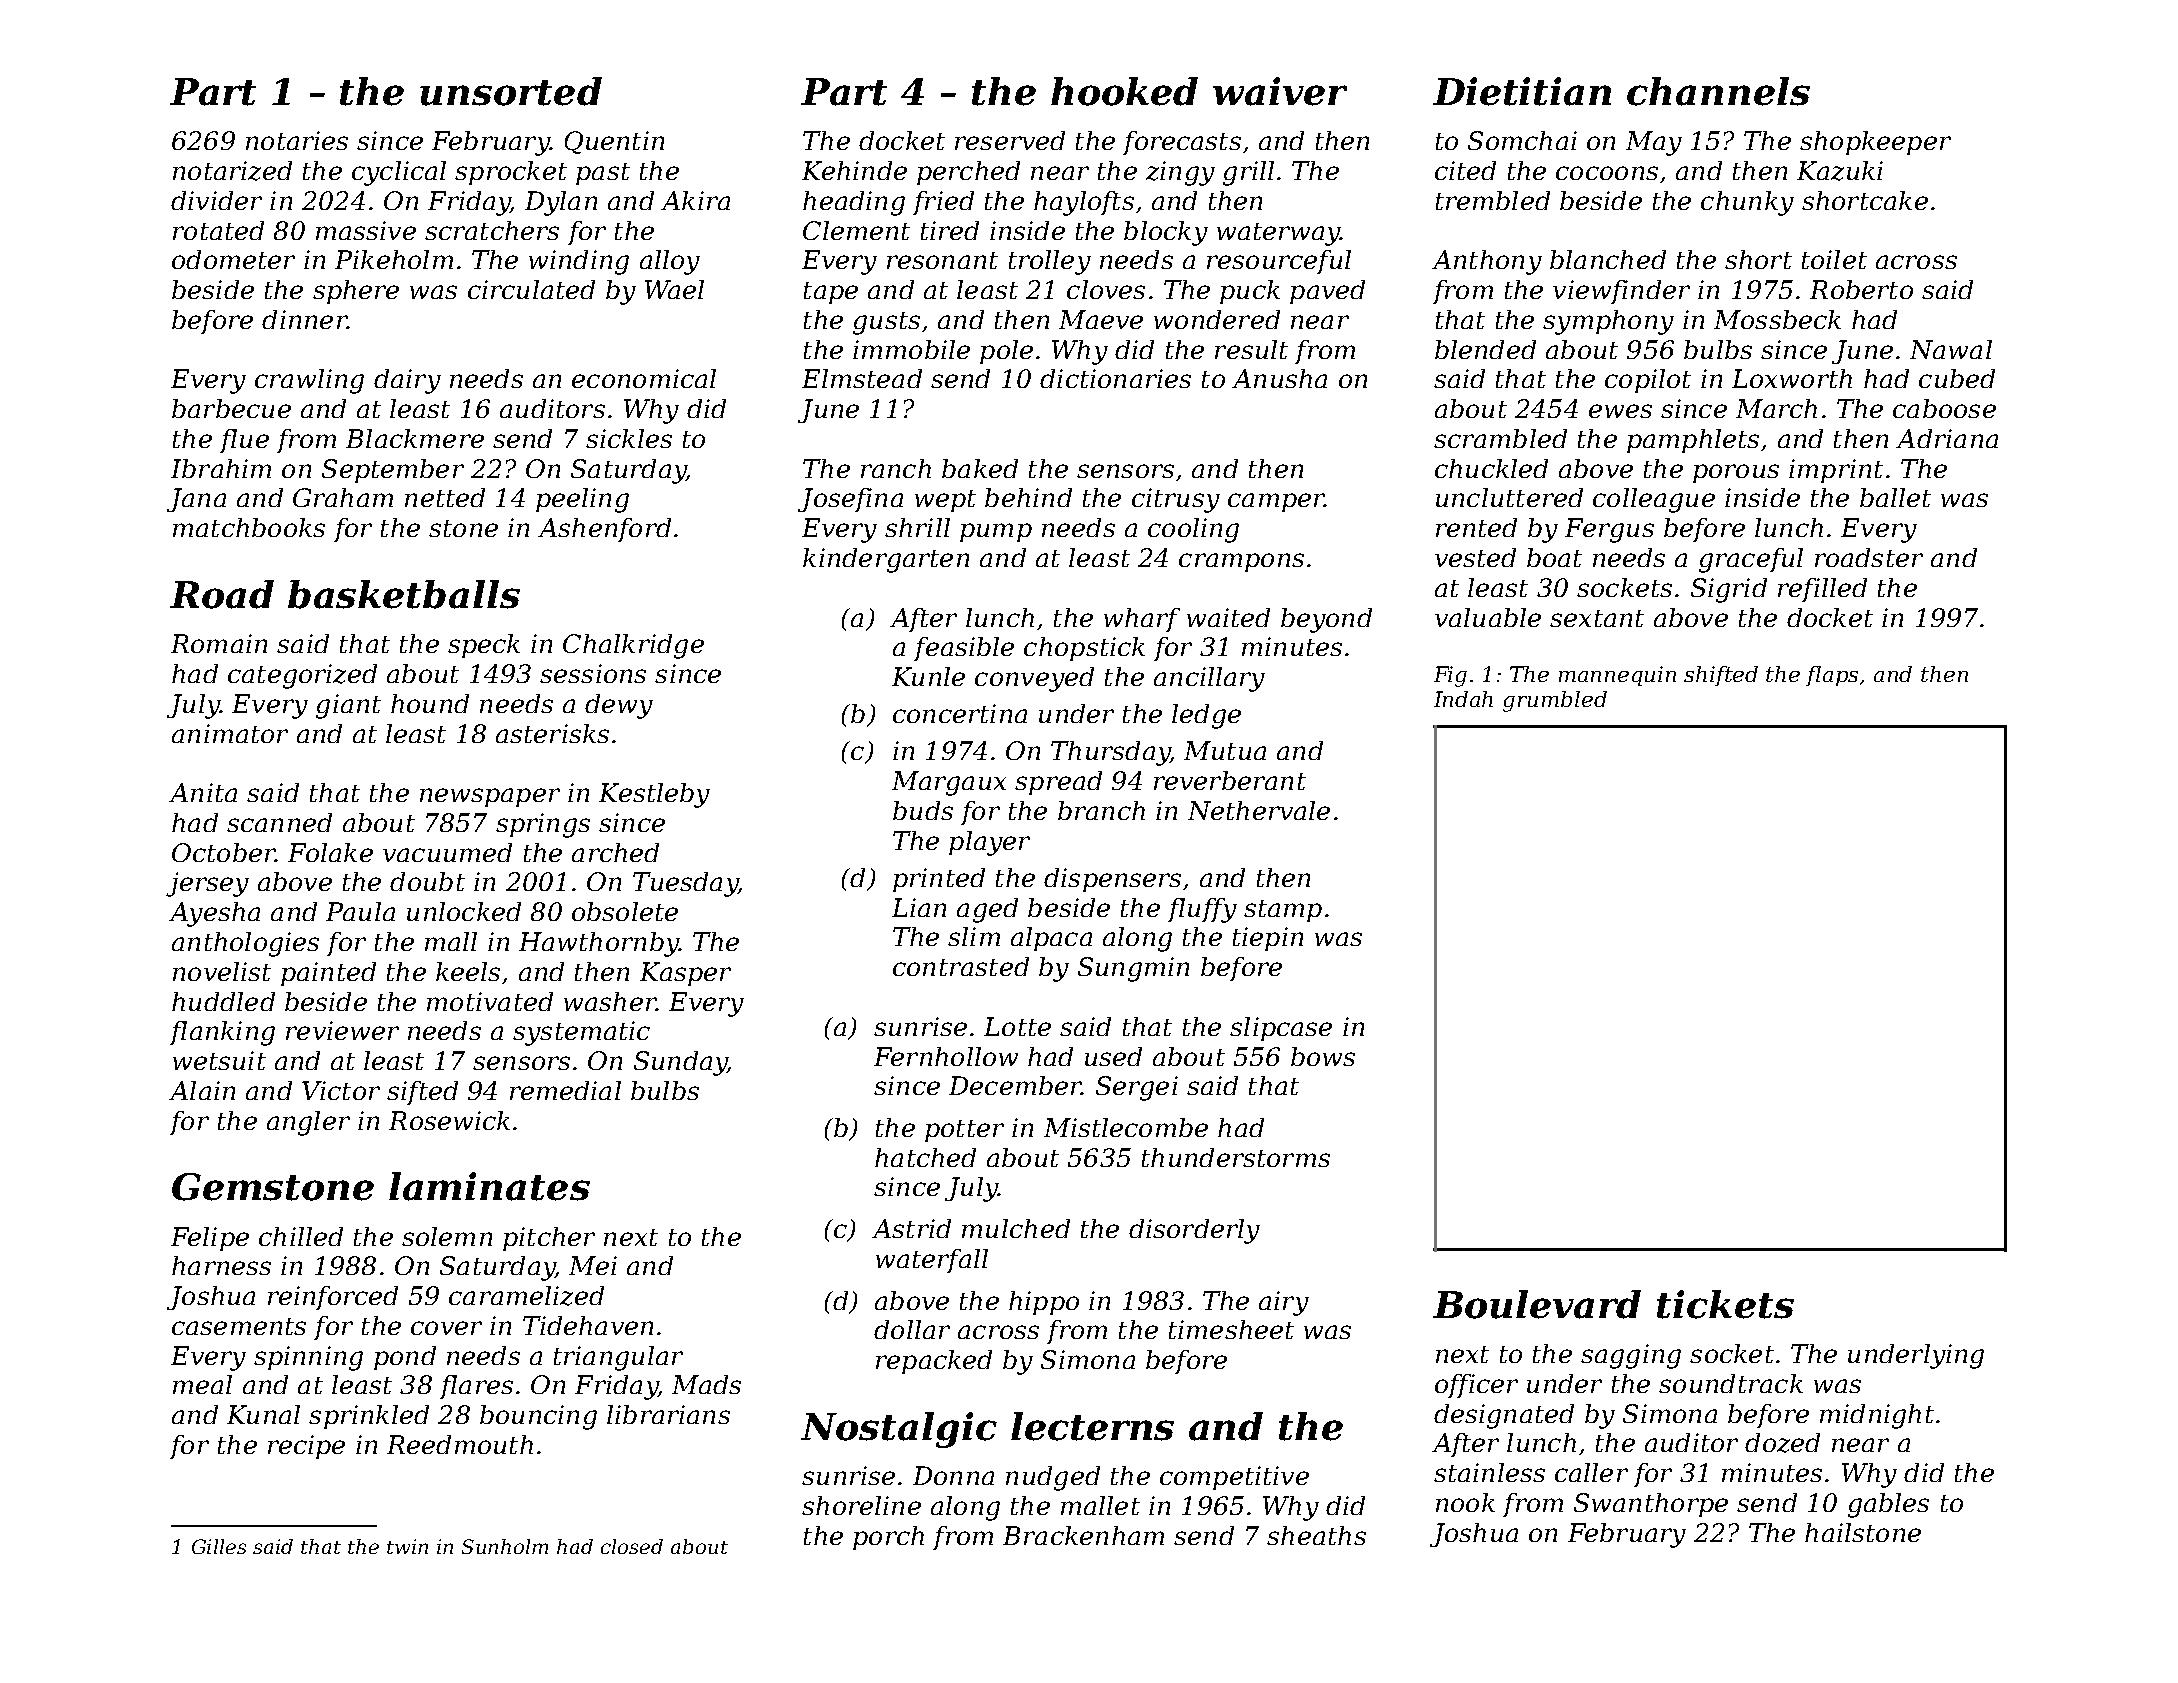 The image size is (2178, 1683). Describe the element at coordinates (1875, 143) in the screenshot. I see `shopkeeper` at that location.
